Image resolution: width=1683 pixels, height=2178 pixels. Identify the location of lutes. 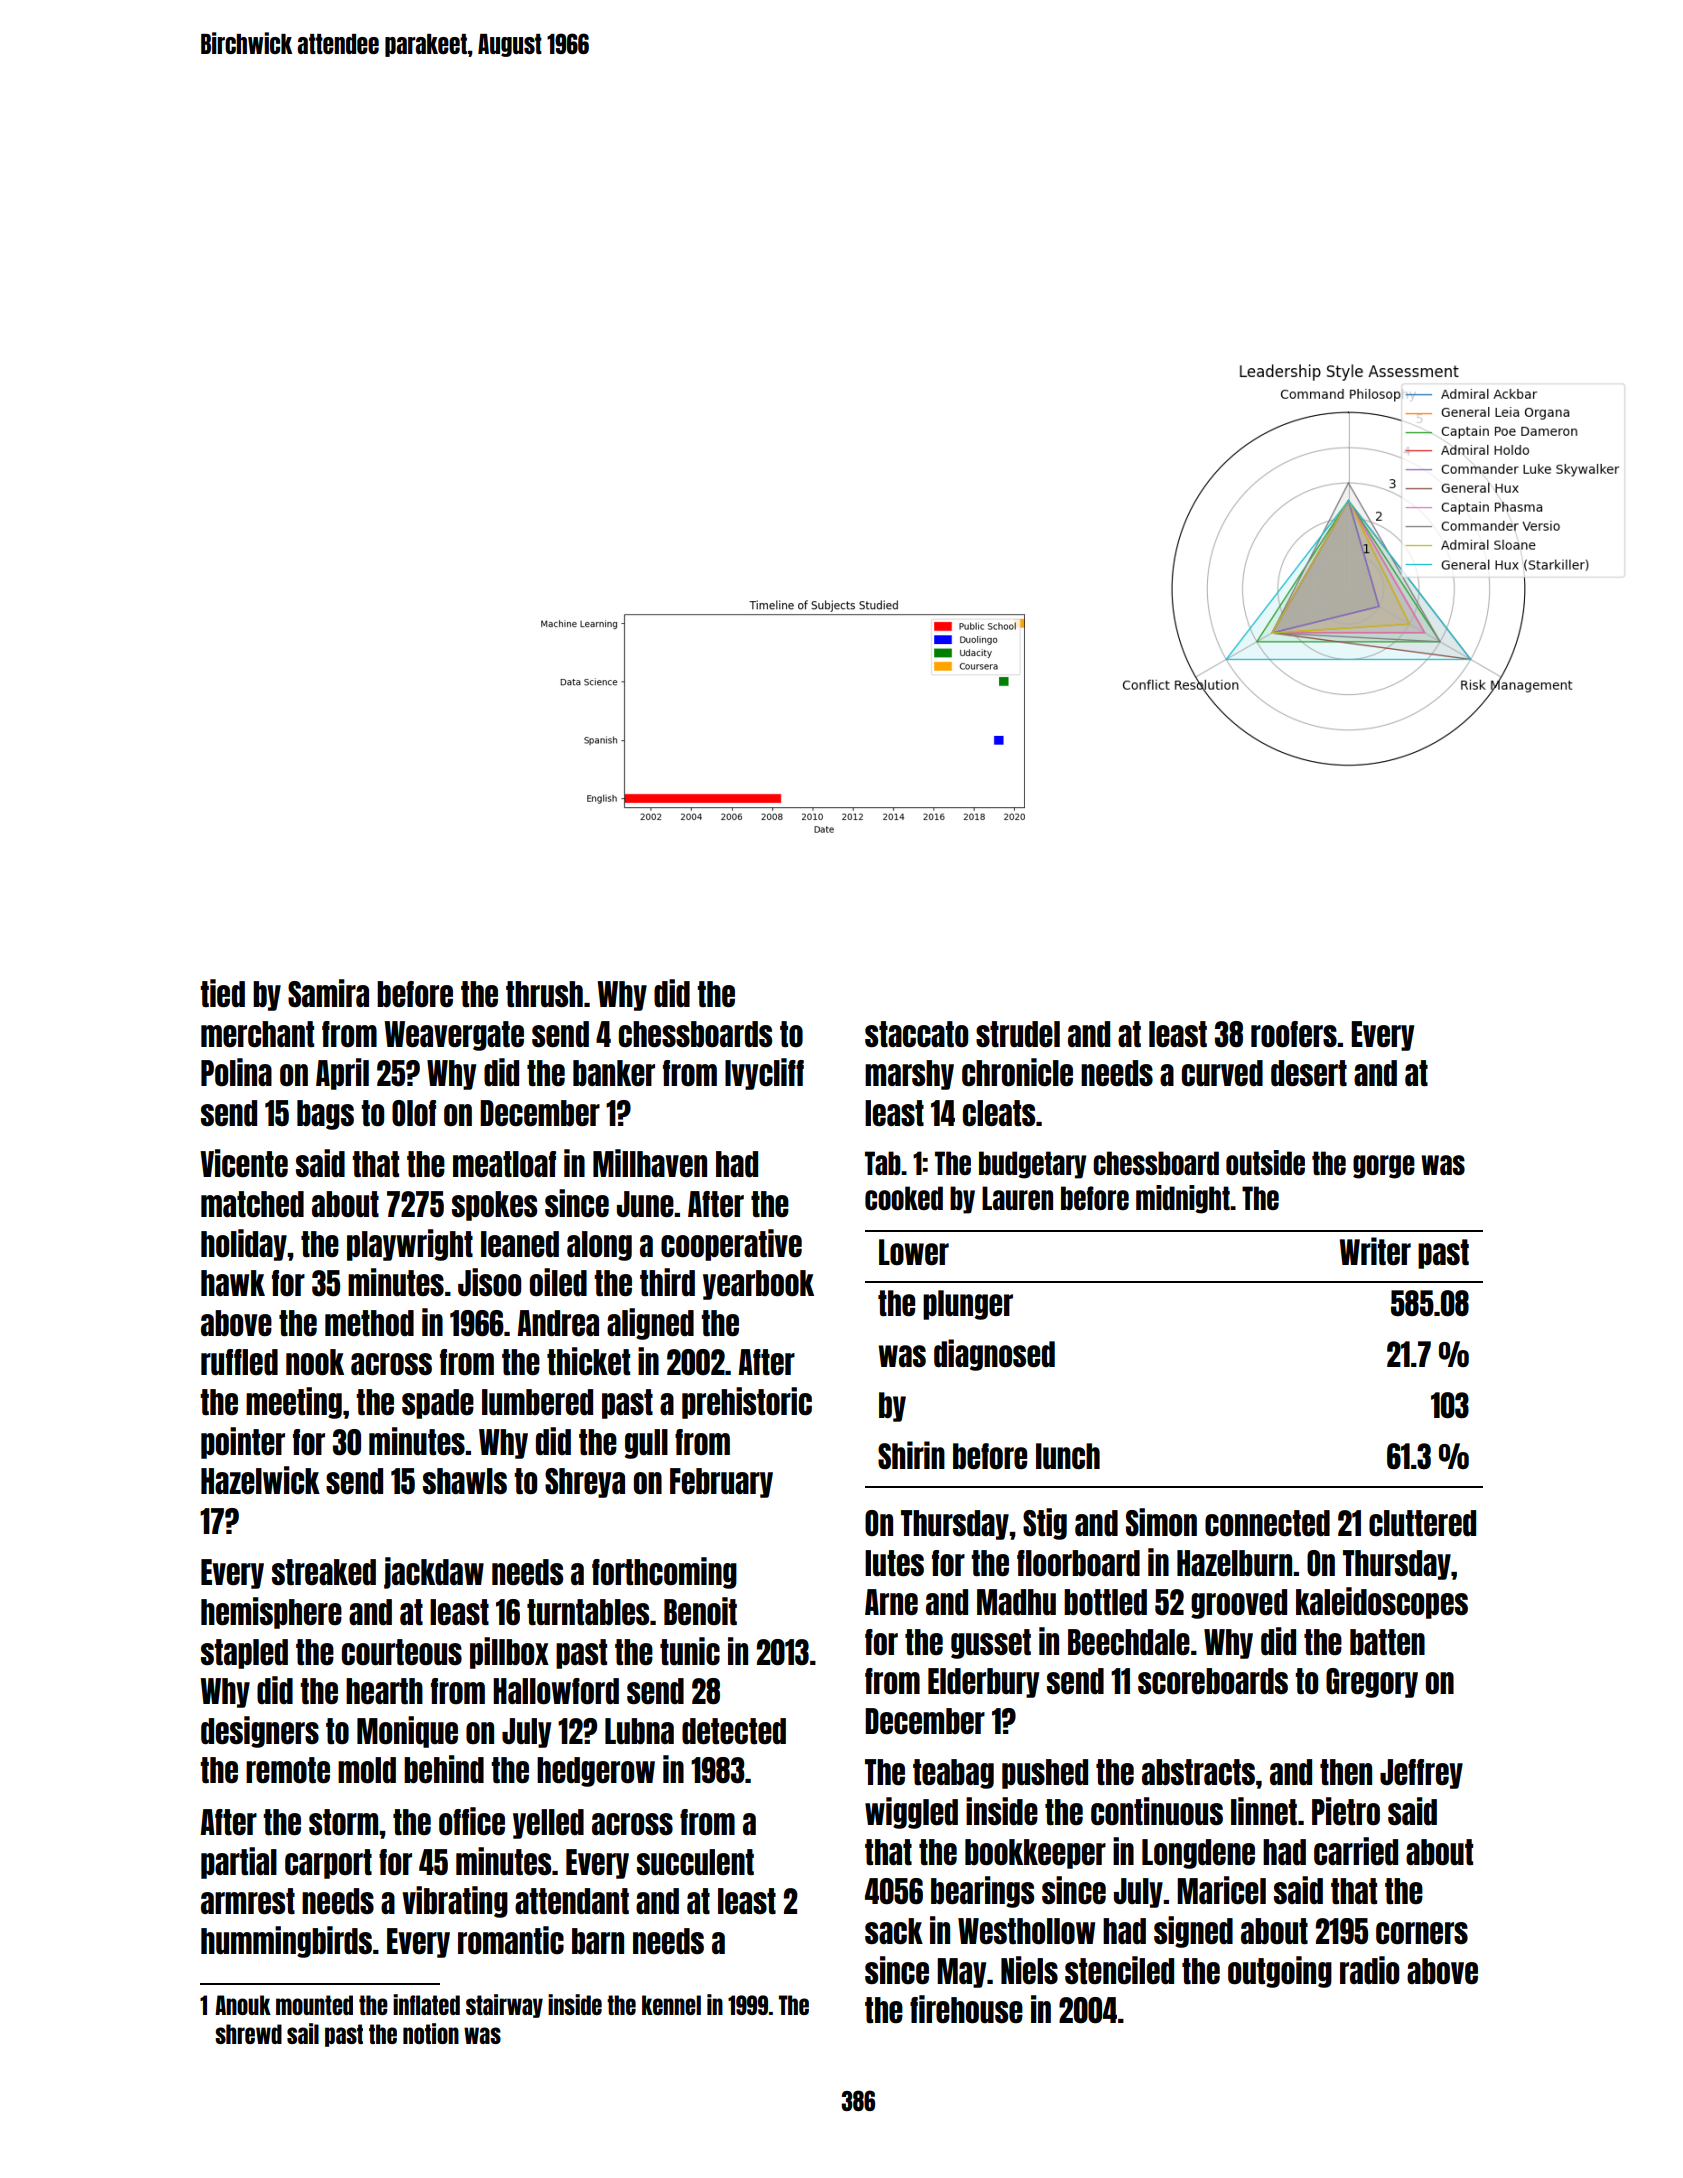
(894, 1563).
